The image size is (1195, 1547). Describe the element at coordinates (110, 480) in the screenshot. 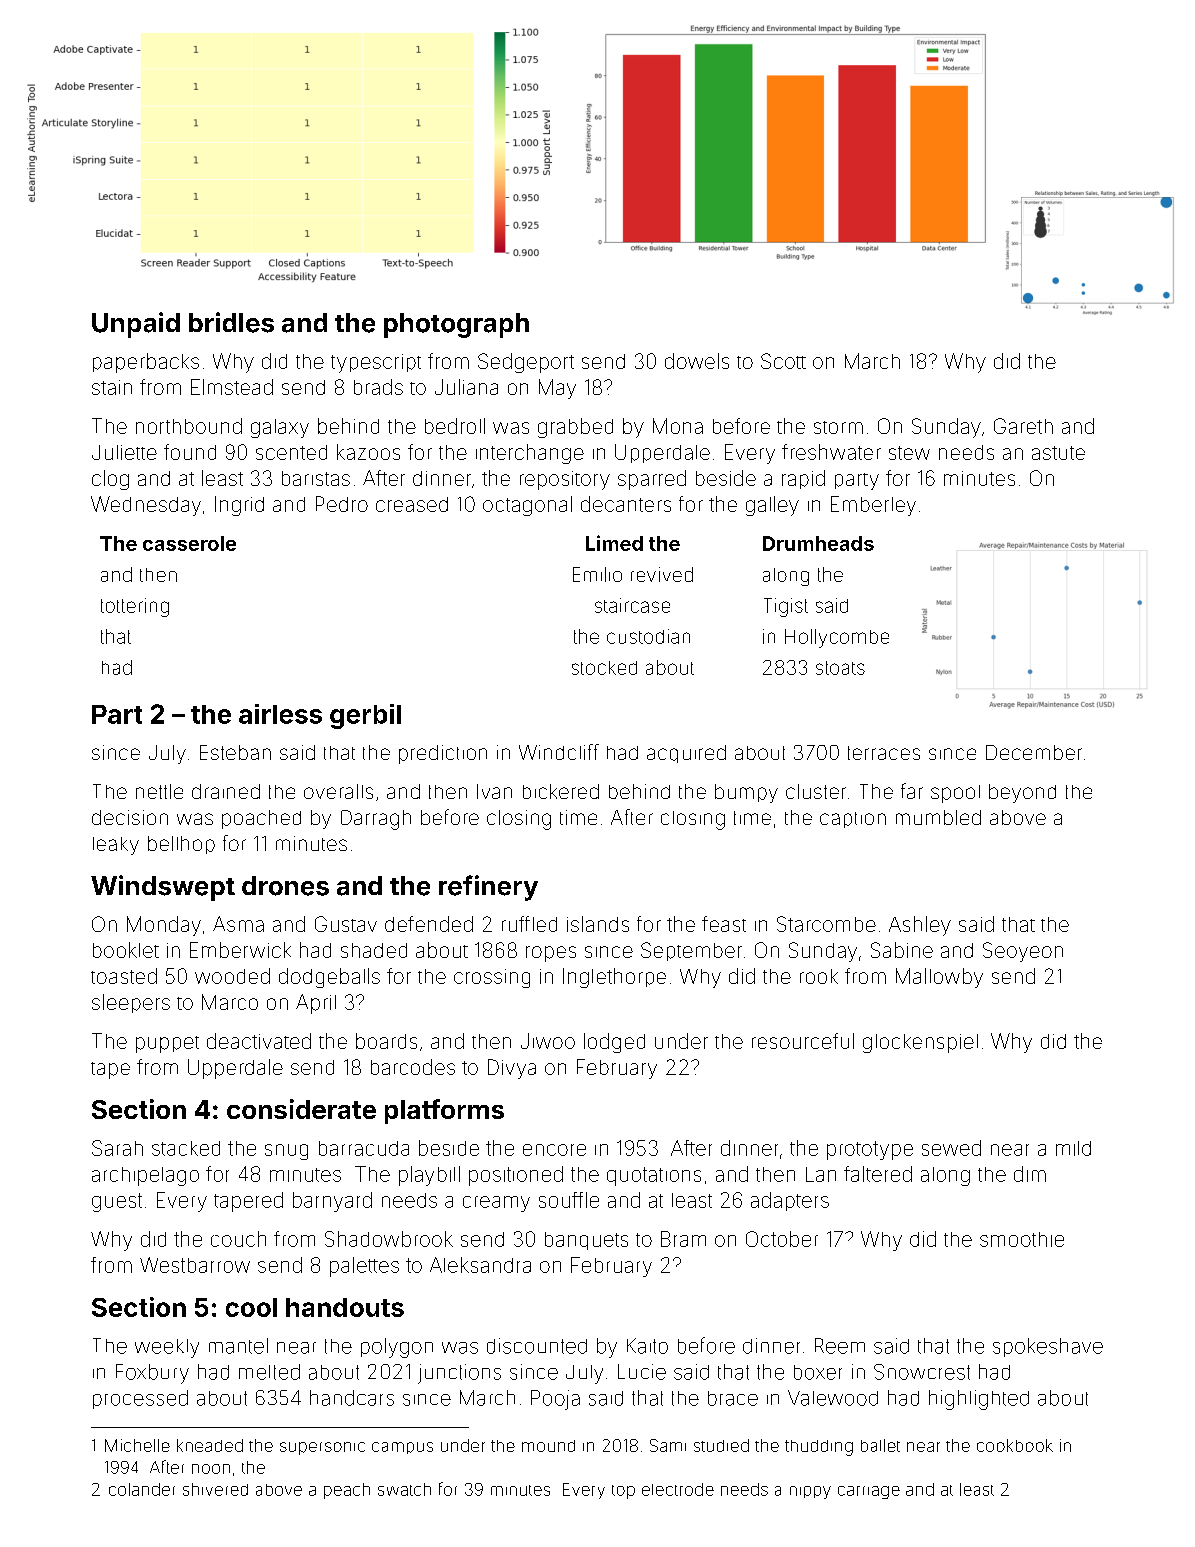

I see `clog` at that location.
